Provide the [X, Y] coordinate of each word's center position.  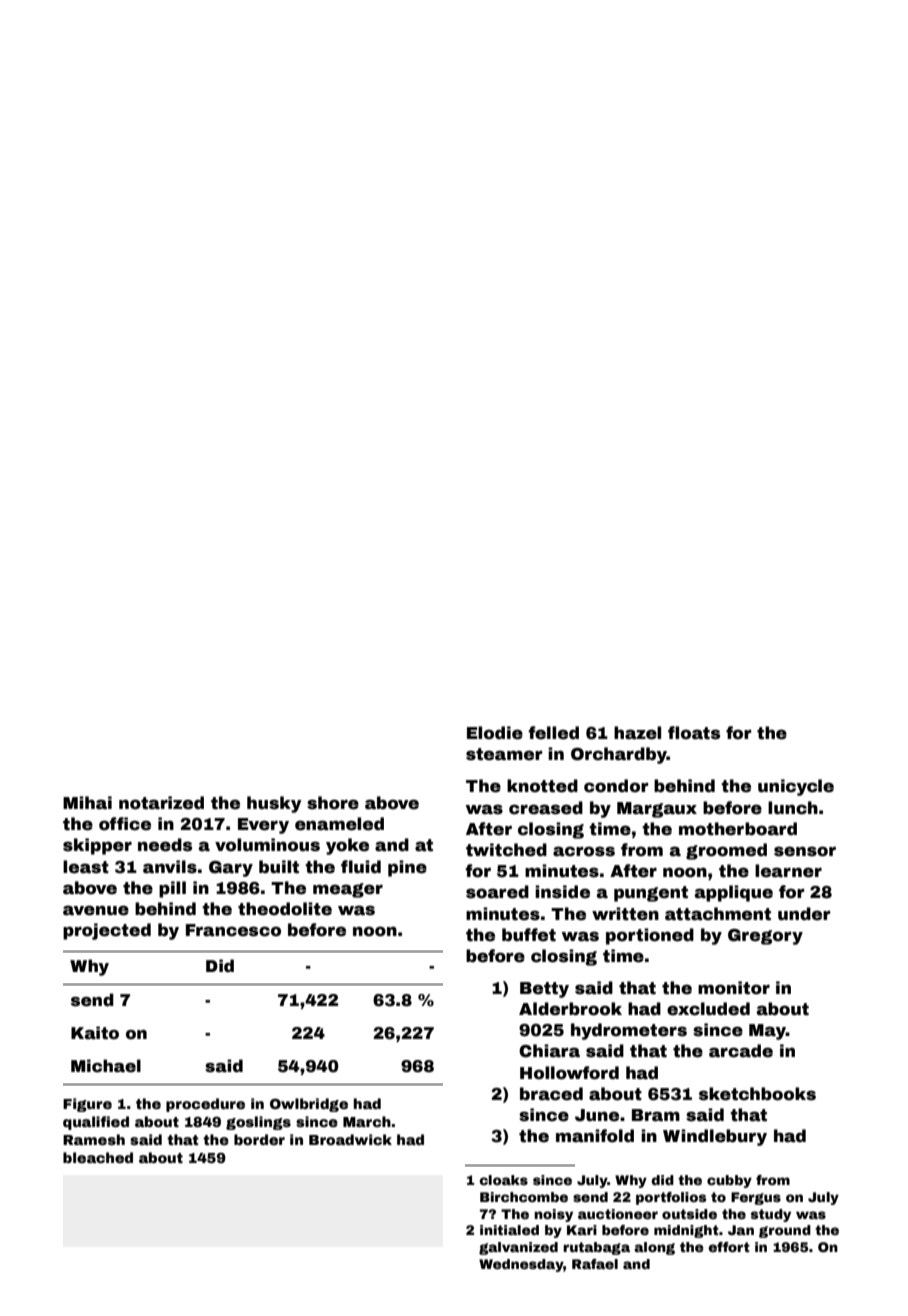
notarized [161, 803]
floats [694, 733]
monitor [734, 988]
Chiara [549, 1051]
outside [689, 1214]
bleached [98, 1157]
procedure [205, 1105]
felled [553, 733]
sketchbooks [757, 1094]
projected [107, 931]
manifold [595, 1136]
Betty [544, 990]
